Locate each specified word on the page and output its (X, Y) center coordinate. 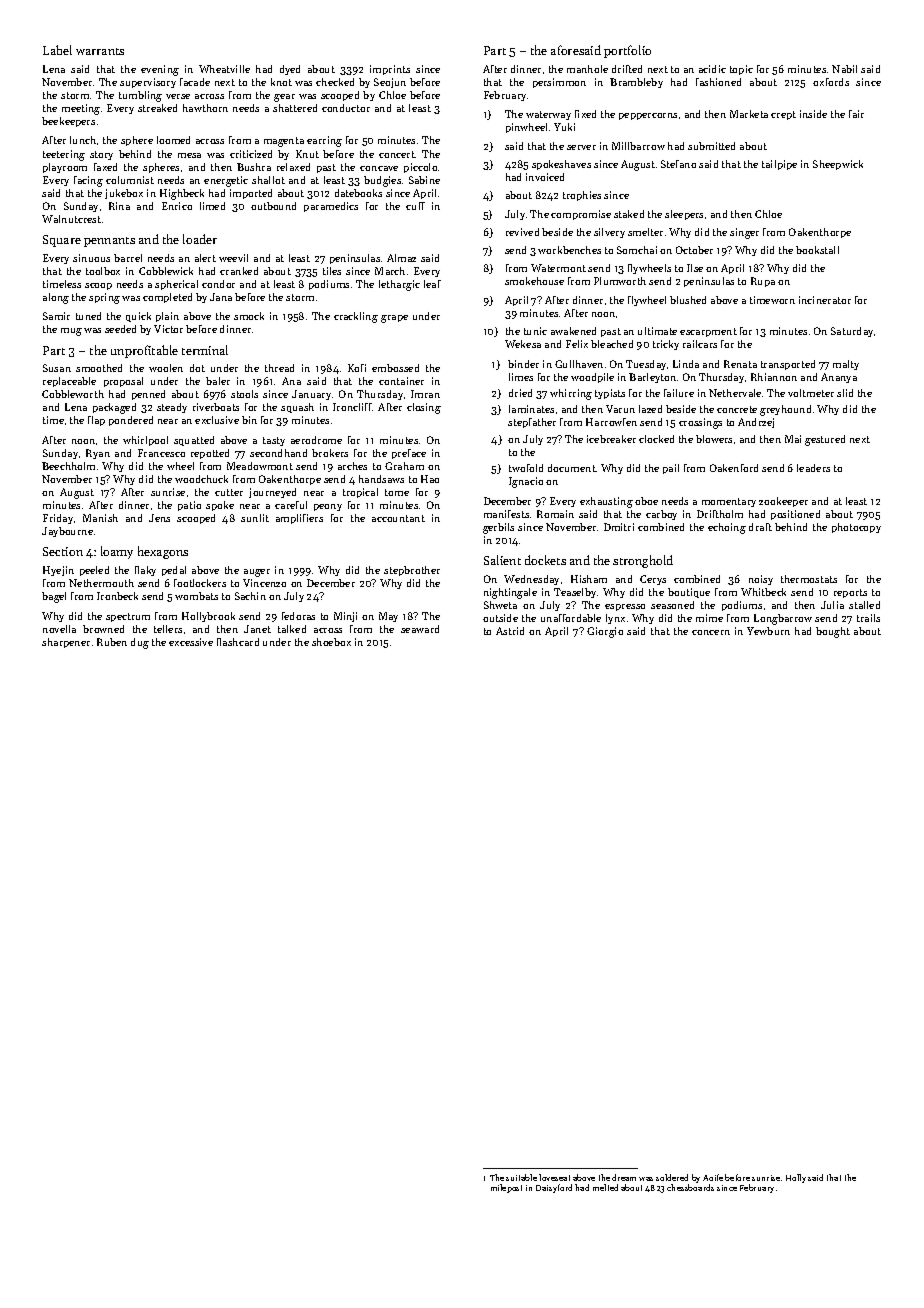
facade (195, 82)
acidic (712, 69)
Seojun (390, 83)
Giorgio (605, 632)
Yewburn (768, 631)
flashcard (238, 642)
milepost (506, 1188)
